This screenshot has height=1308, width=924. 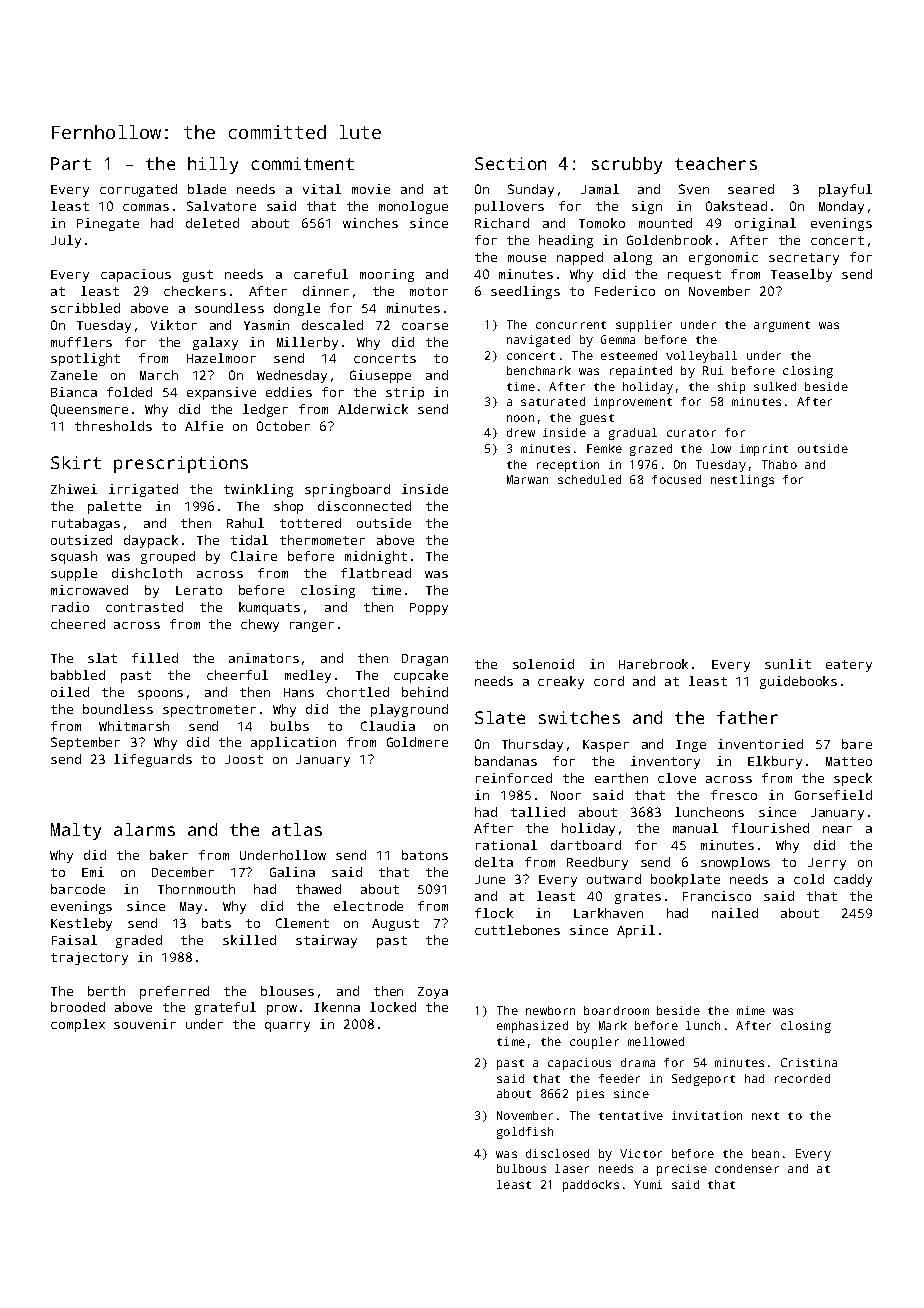 I want to click on goldfish, so click(x=525, y=1133).
